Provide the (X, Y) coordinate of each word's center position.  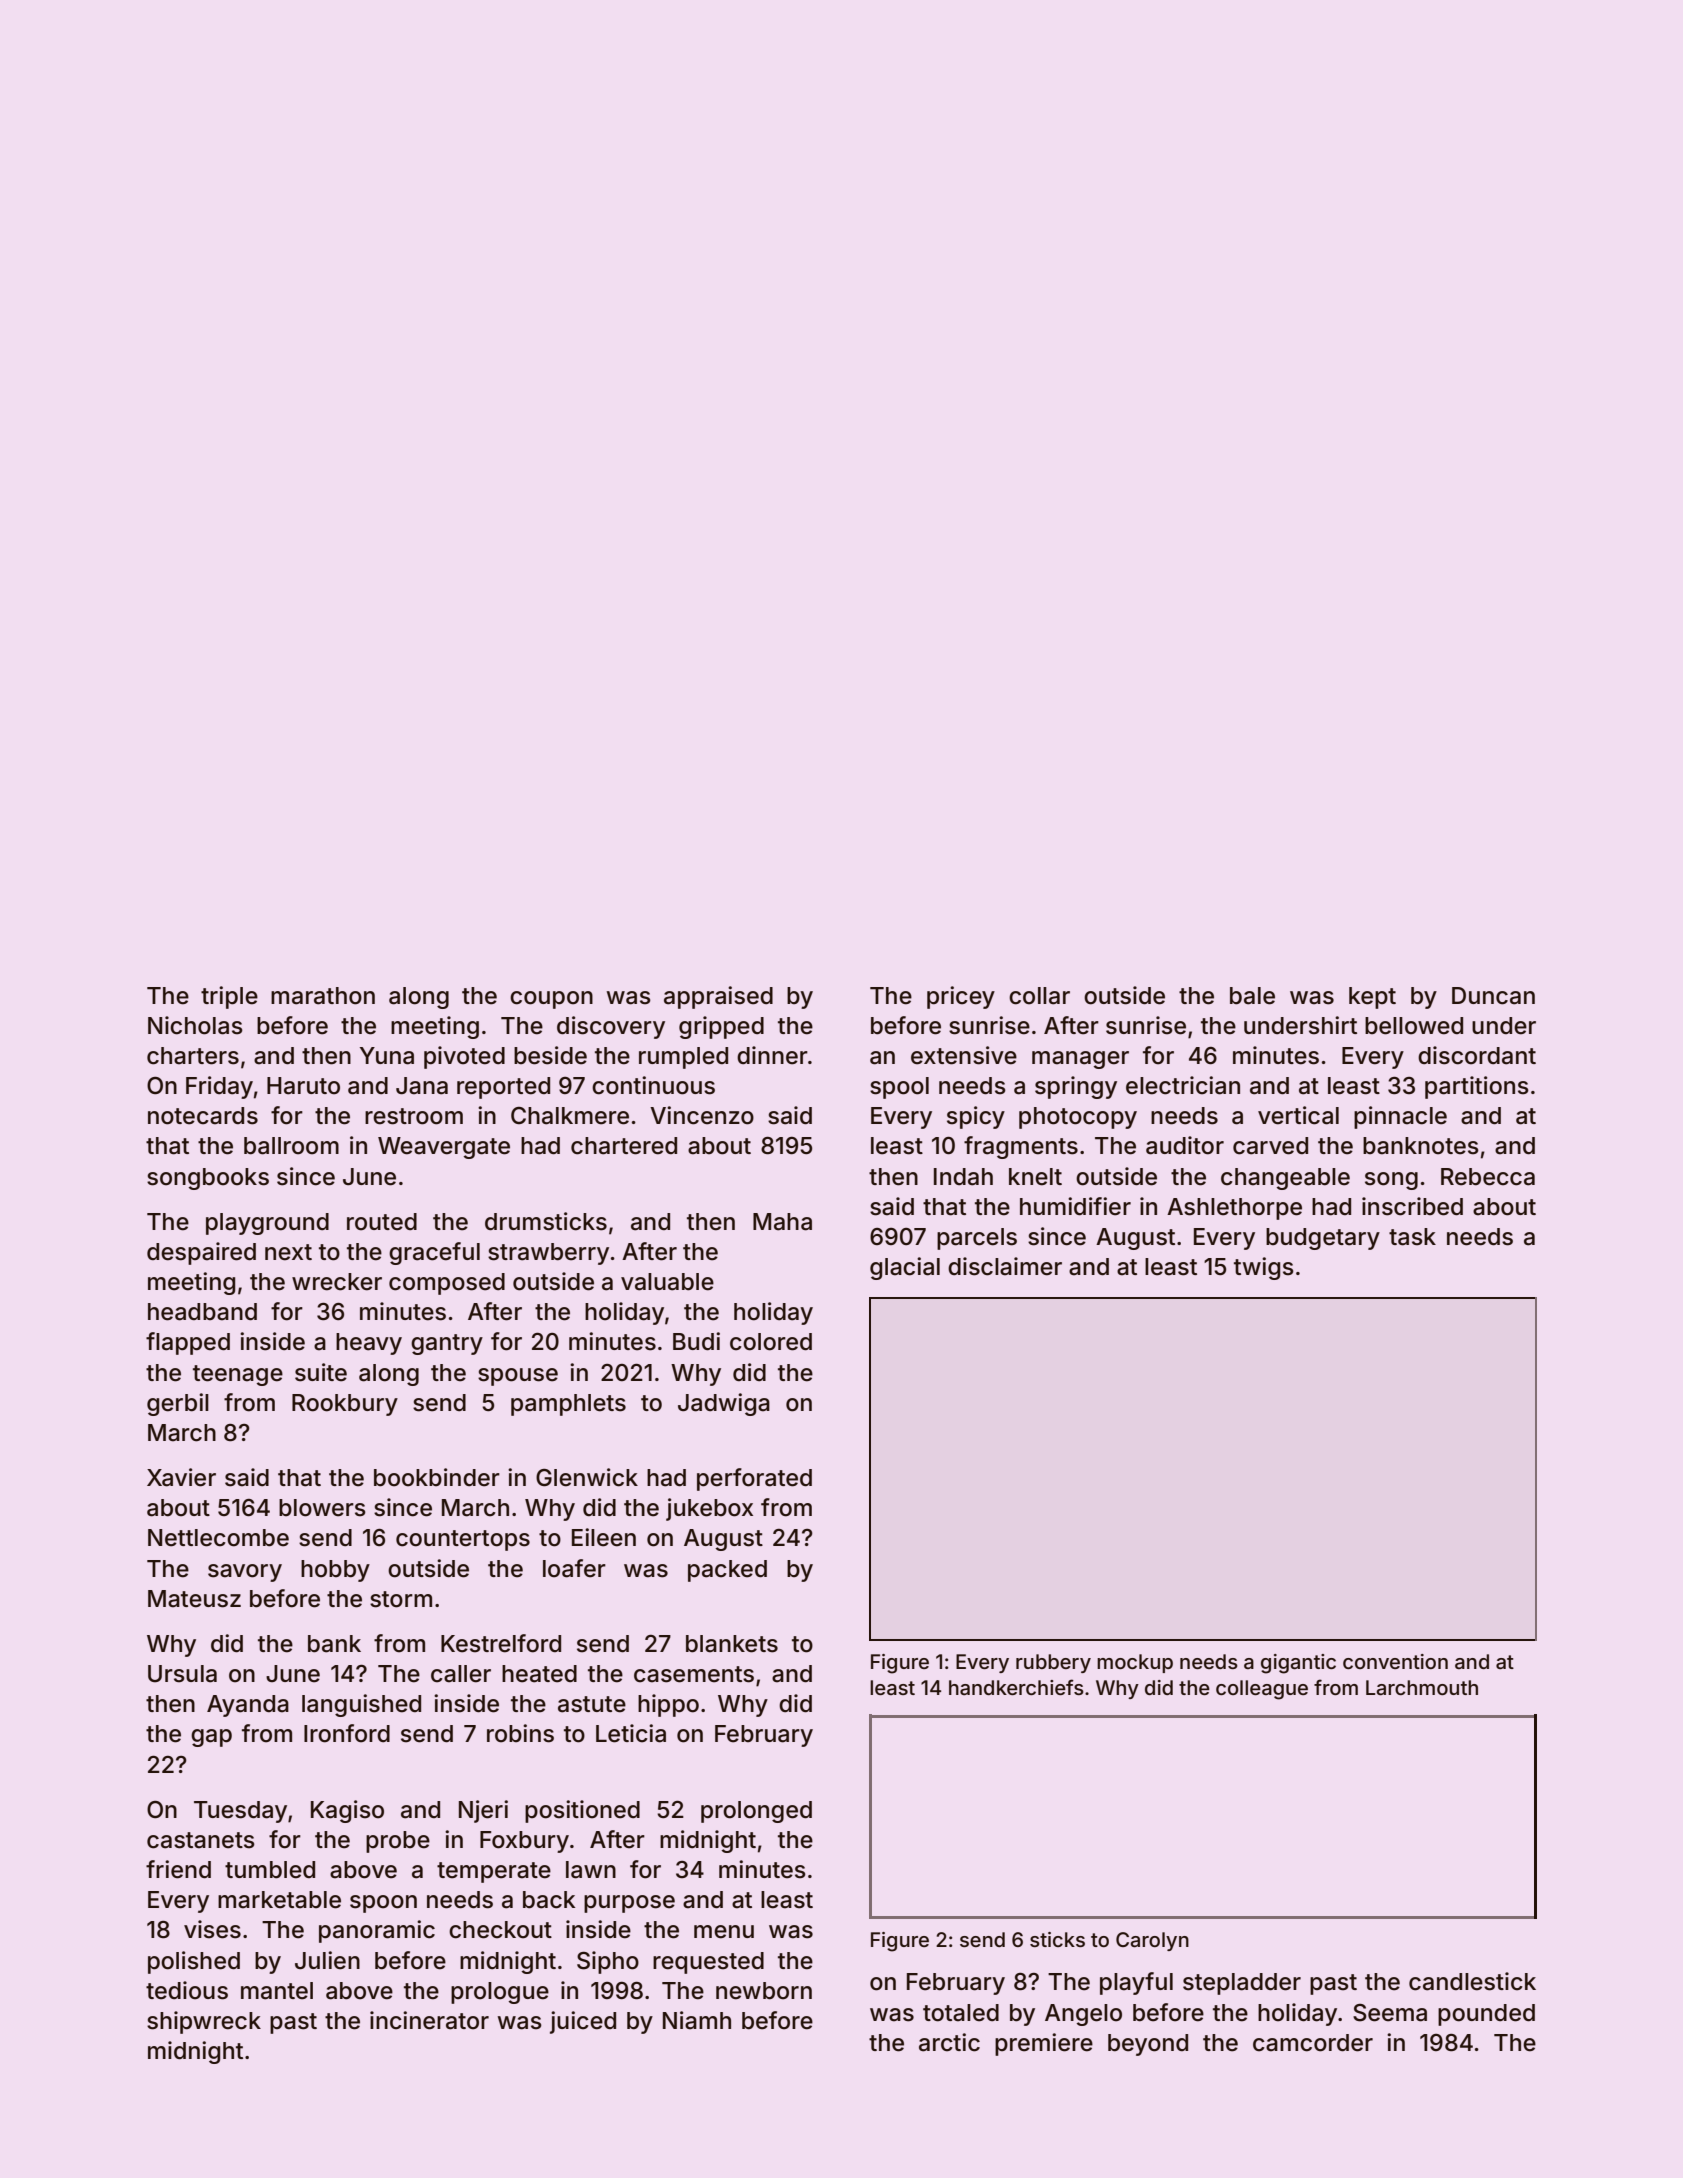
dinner (772, 1055)
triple (229, 997)
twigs (1264, 1268)
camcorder (1313, 2043)
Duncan (1493, 996)
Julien (327, 1960)
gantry (447, 1344)
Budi (696, 1341)
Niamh (697, 2020)
